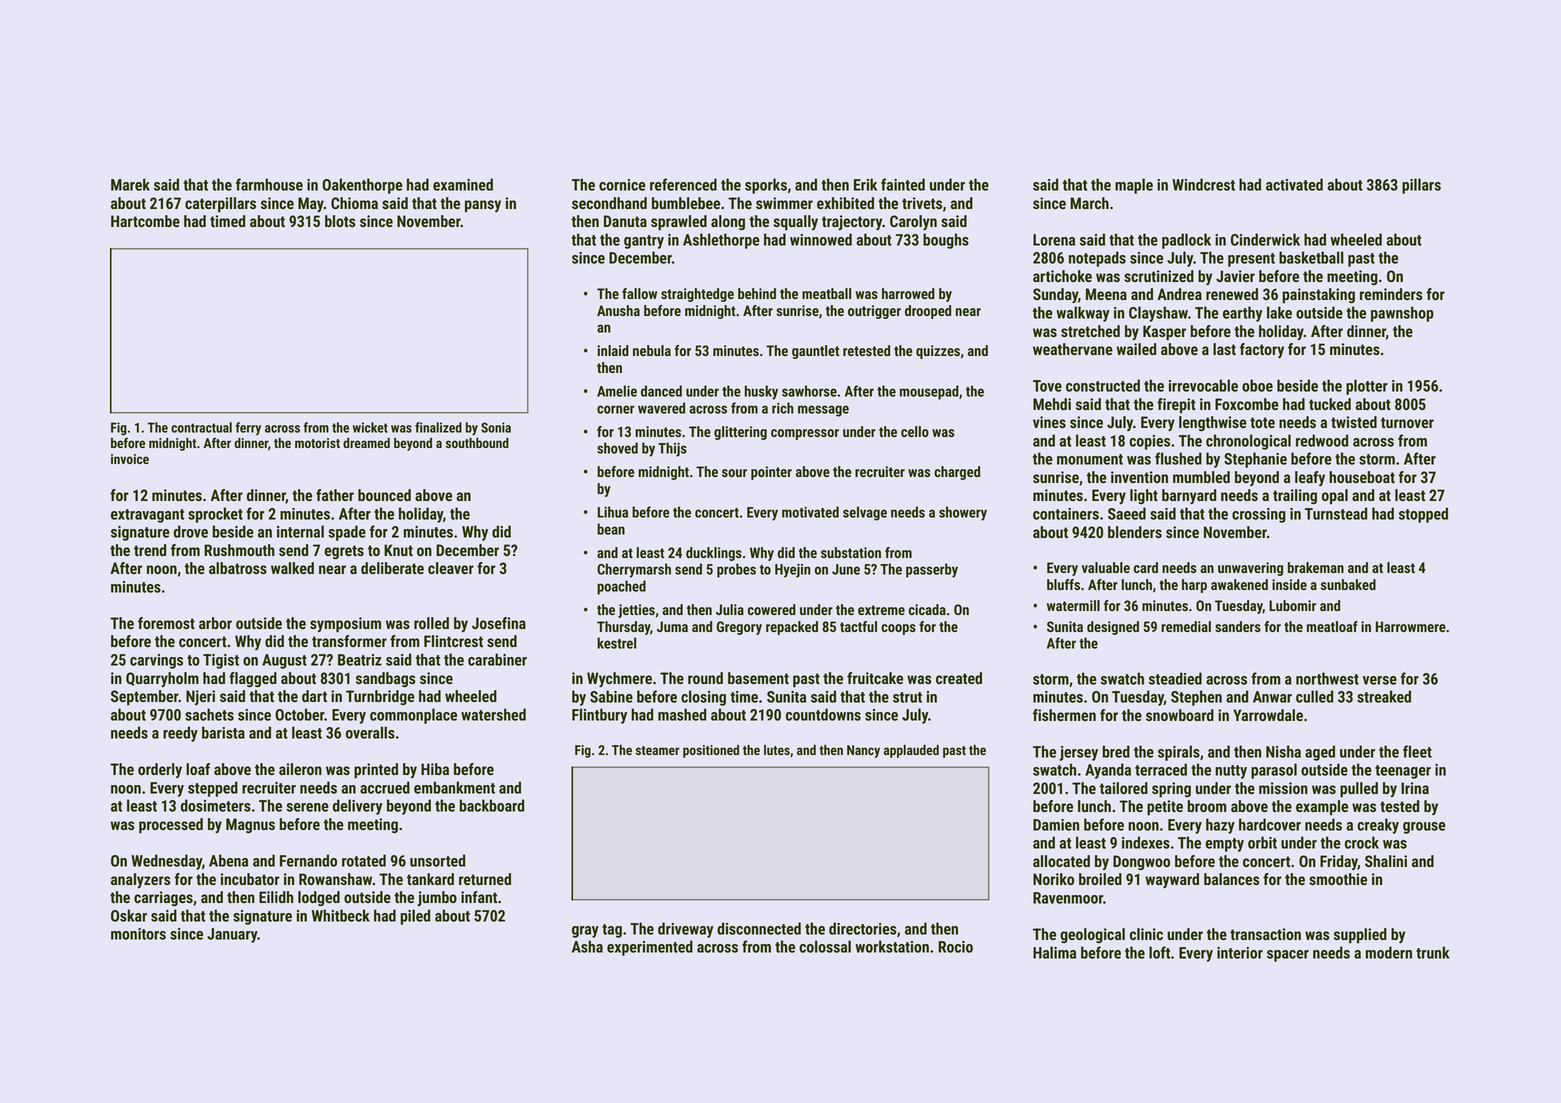 This screenshot has height=1103, width=1561. Describe the element at coordinates (658, 750) in the screenshot. I see `steamer` at that location.
